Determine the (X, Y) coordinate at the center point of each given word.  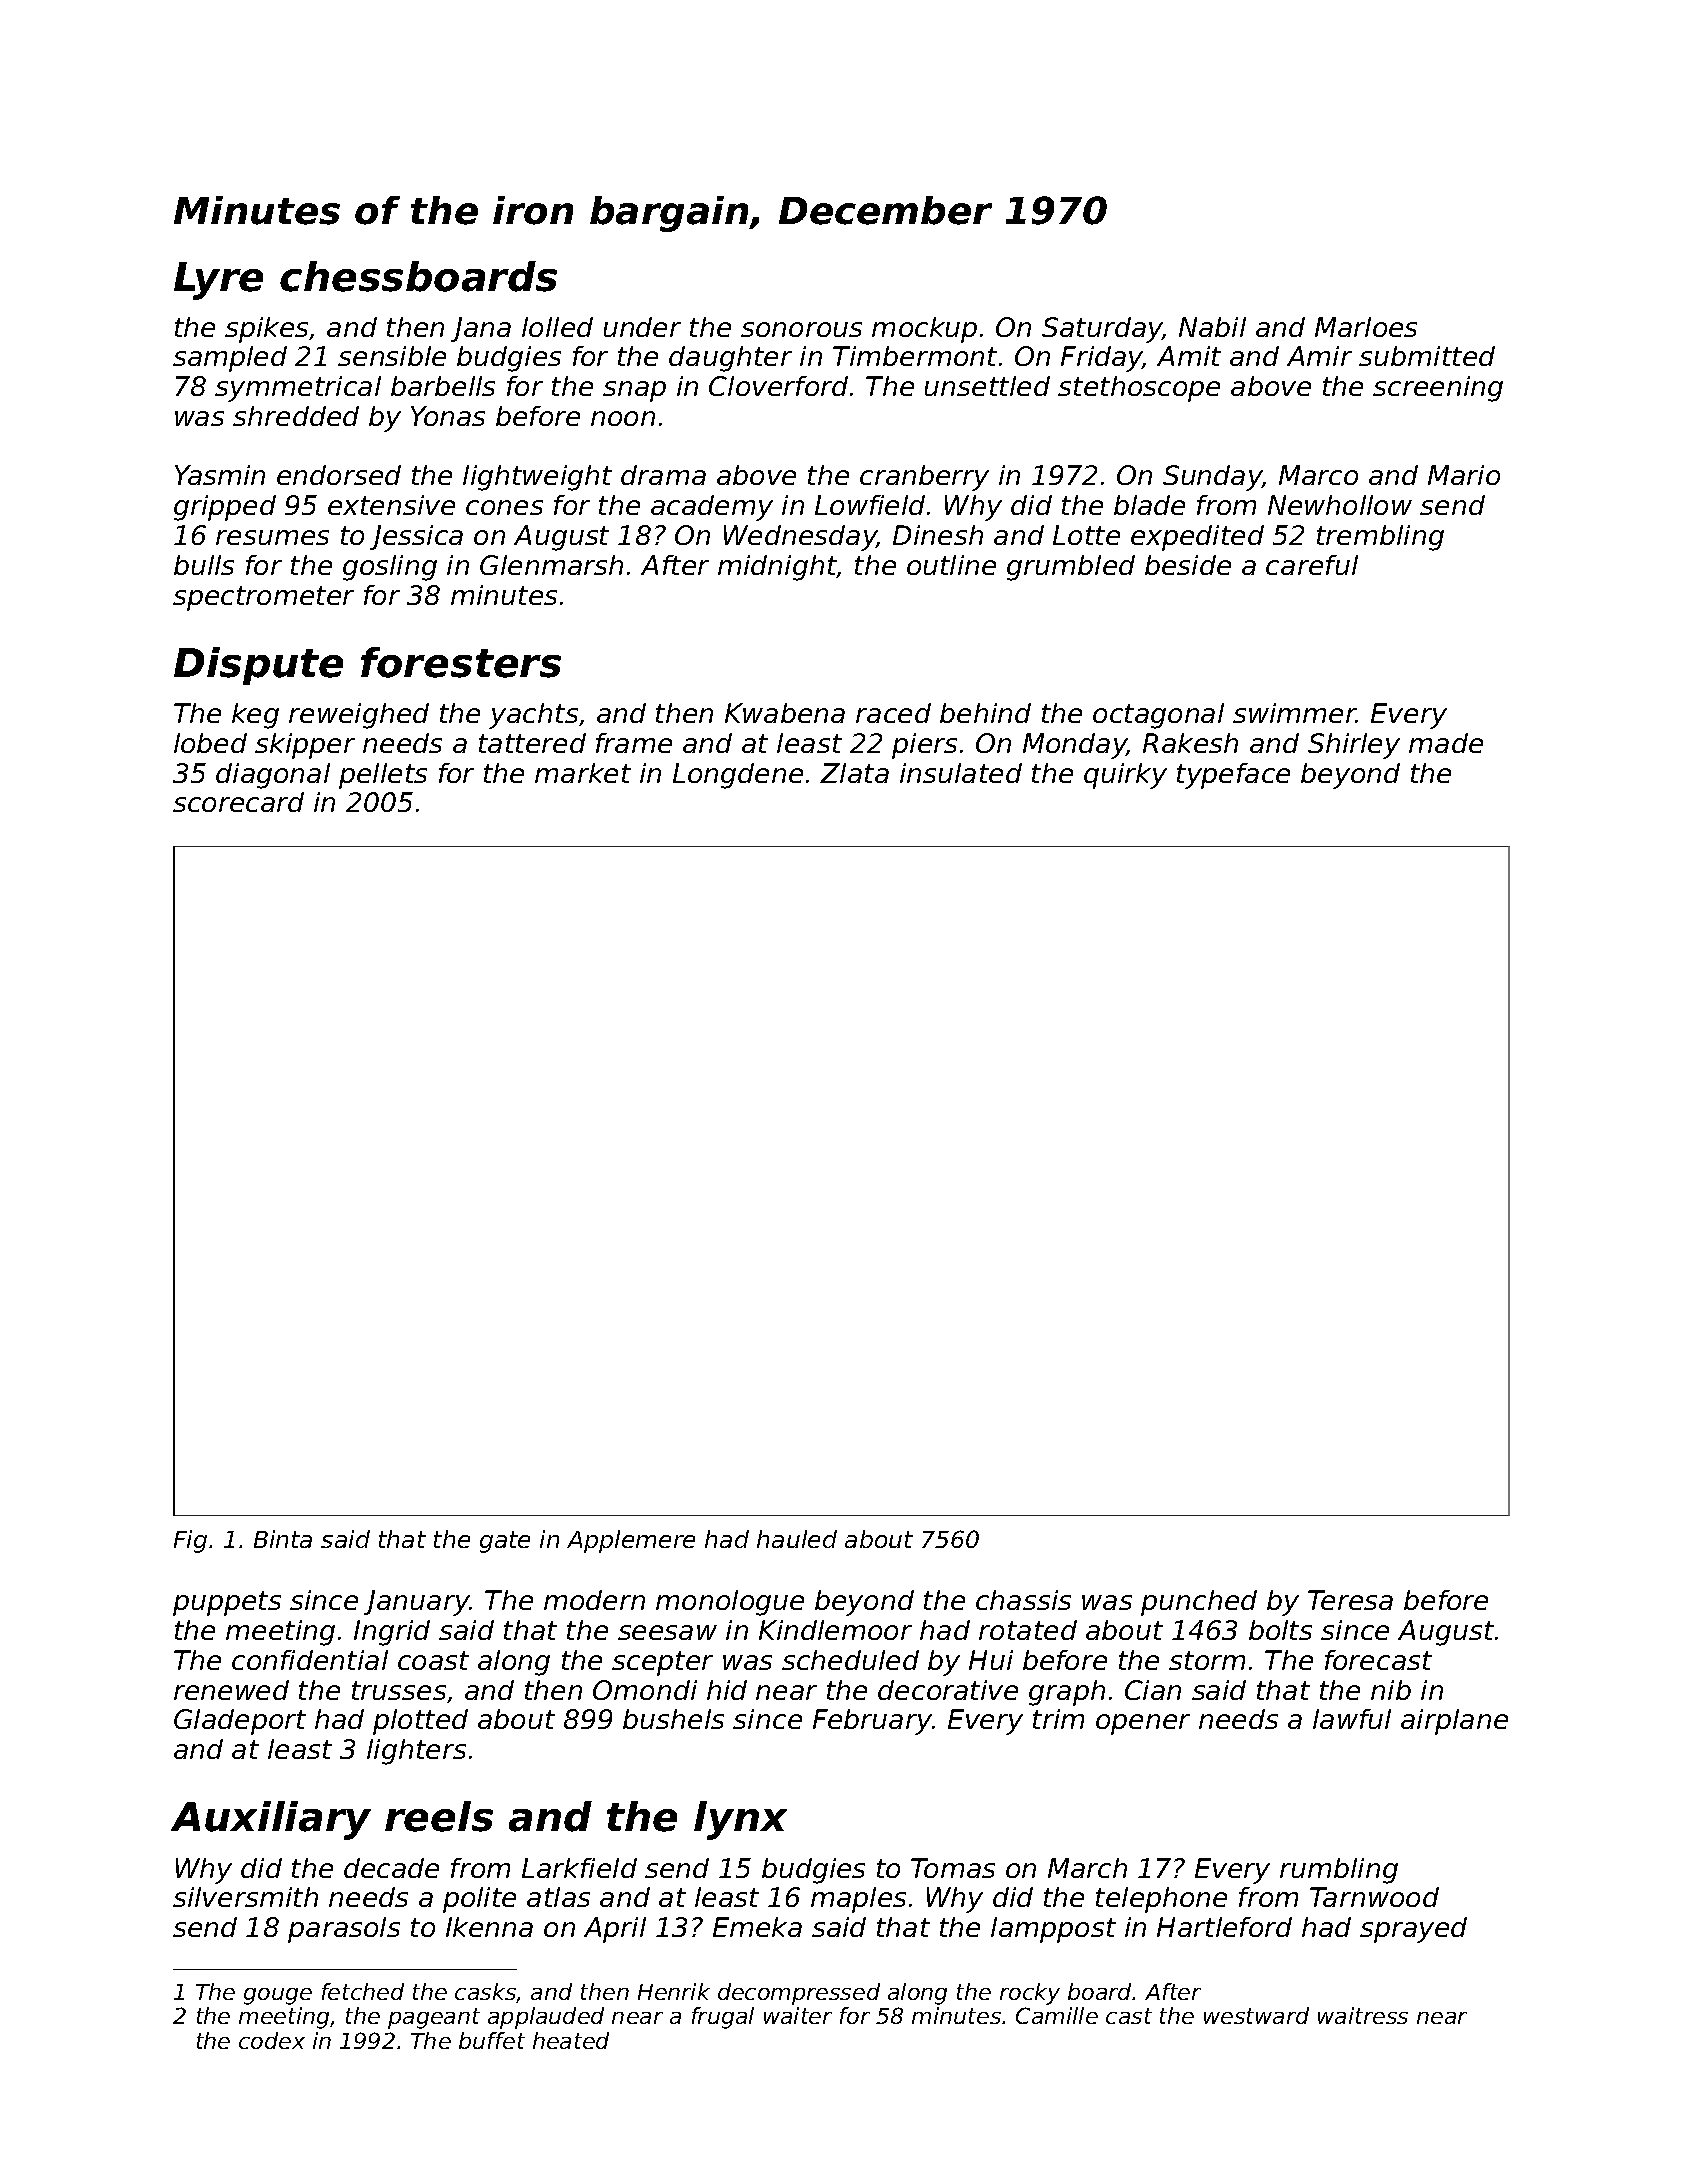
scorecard (238, 802)
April (615, 1930)
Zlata (854, 773)
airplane (1454, 1722)
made (1446, 743)
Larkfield (579, 1868)
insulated (961, 773)
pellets (383, 776)
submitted (1427, 356)
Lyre (218, 281)
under (642, 327)
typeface (1233, 776)
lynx (740, 1820)
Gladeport (240, 1722)
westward (1256, 2015)
